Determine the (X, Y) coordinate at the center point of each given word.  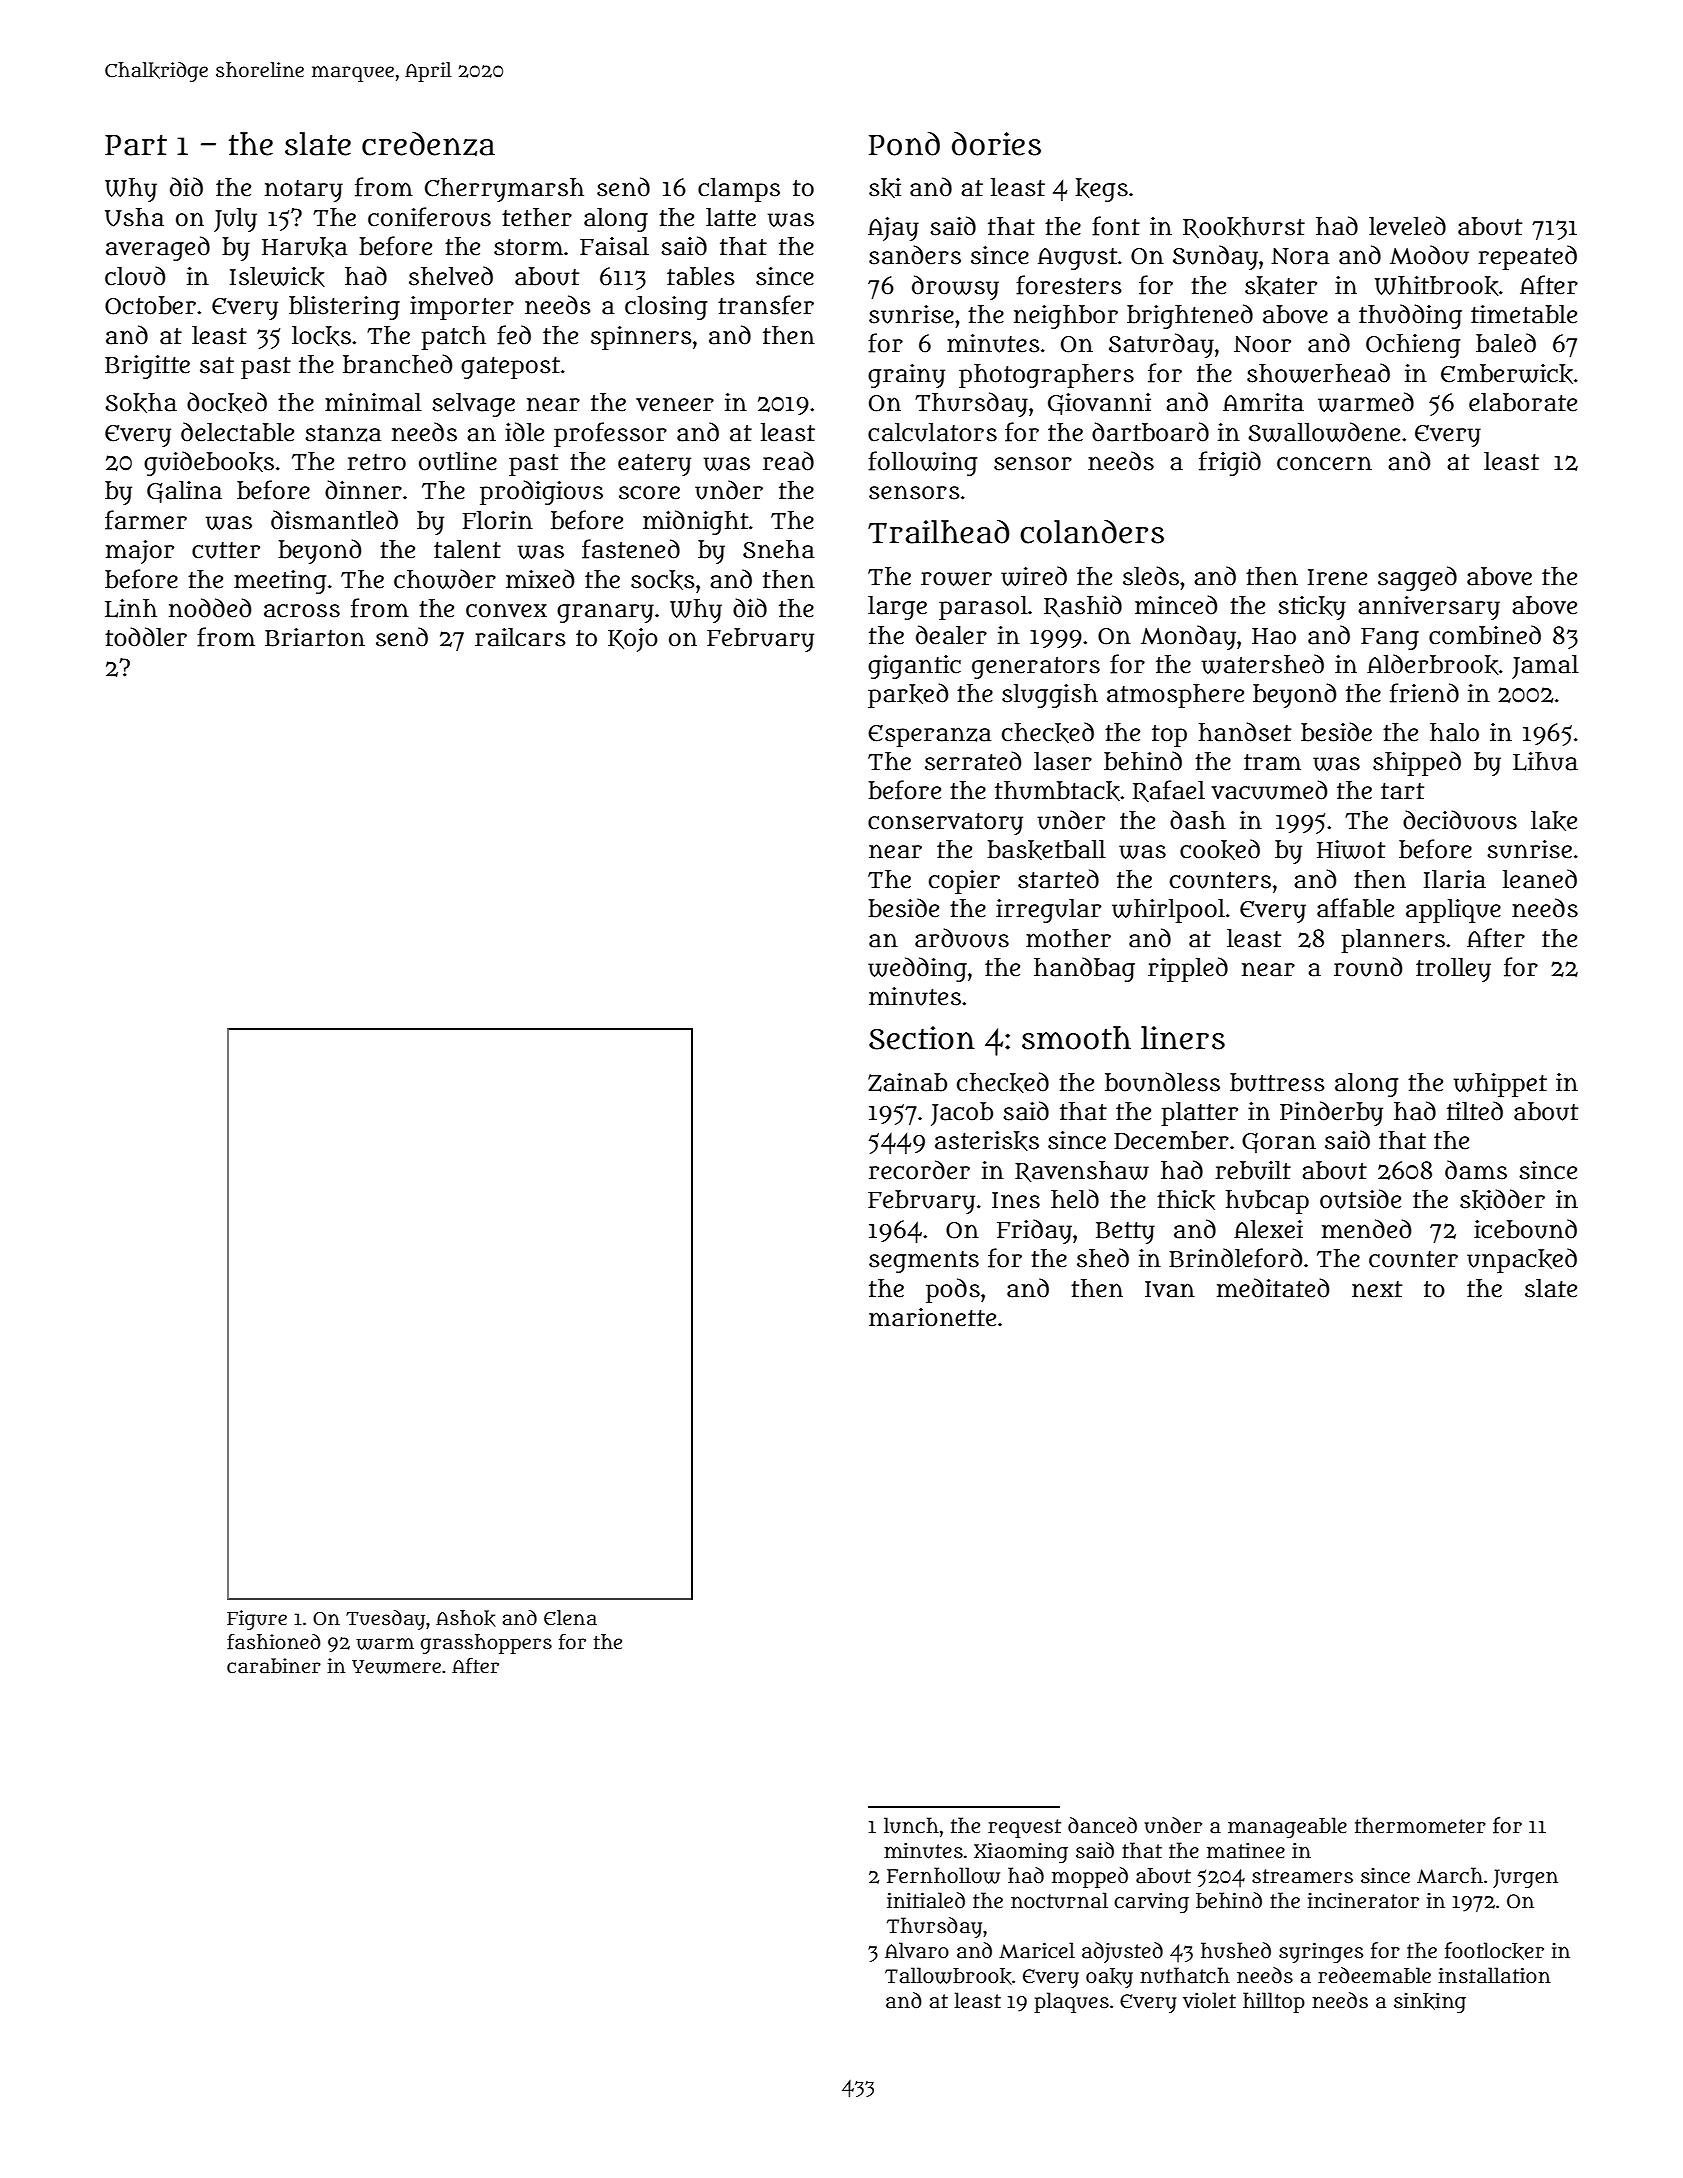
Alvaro (917, 1950)
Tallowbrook (948, 1976)
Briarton (315, 637)
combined (1485, 635)
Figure (257, 1620)
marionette (932, 1317)
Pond (904, 144)
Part (136, 145)
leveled (1407, 226)
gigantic (914, 667)
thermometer (1420, 1825)
